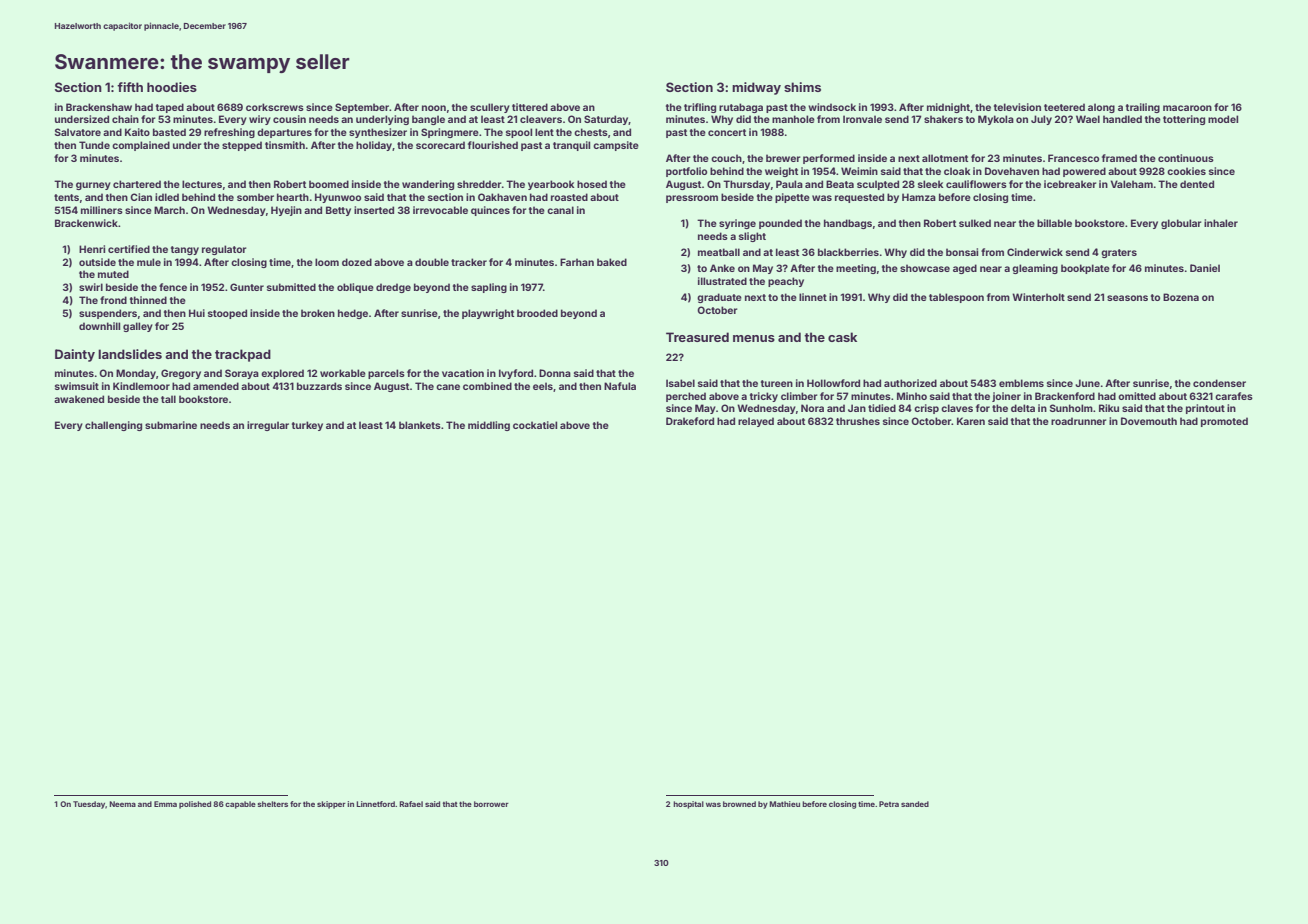 The width and height of the page is (1308, 924). I want to click on teetered, so click(1064, 107).
